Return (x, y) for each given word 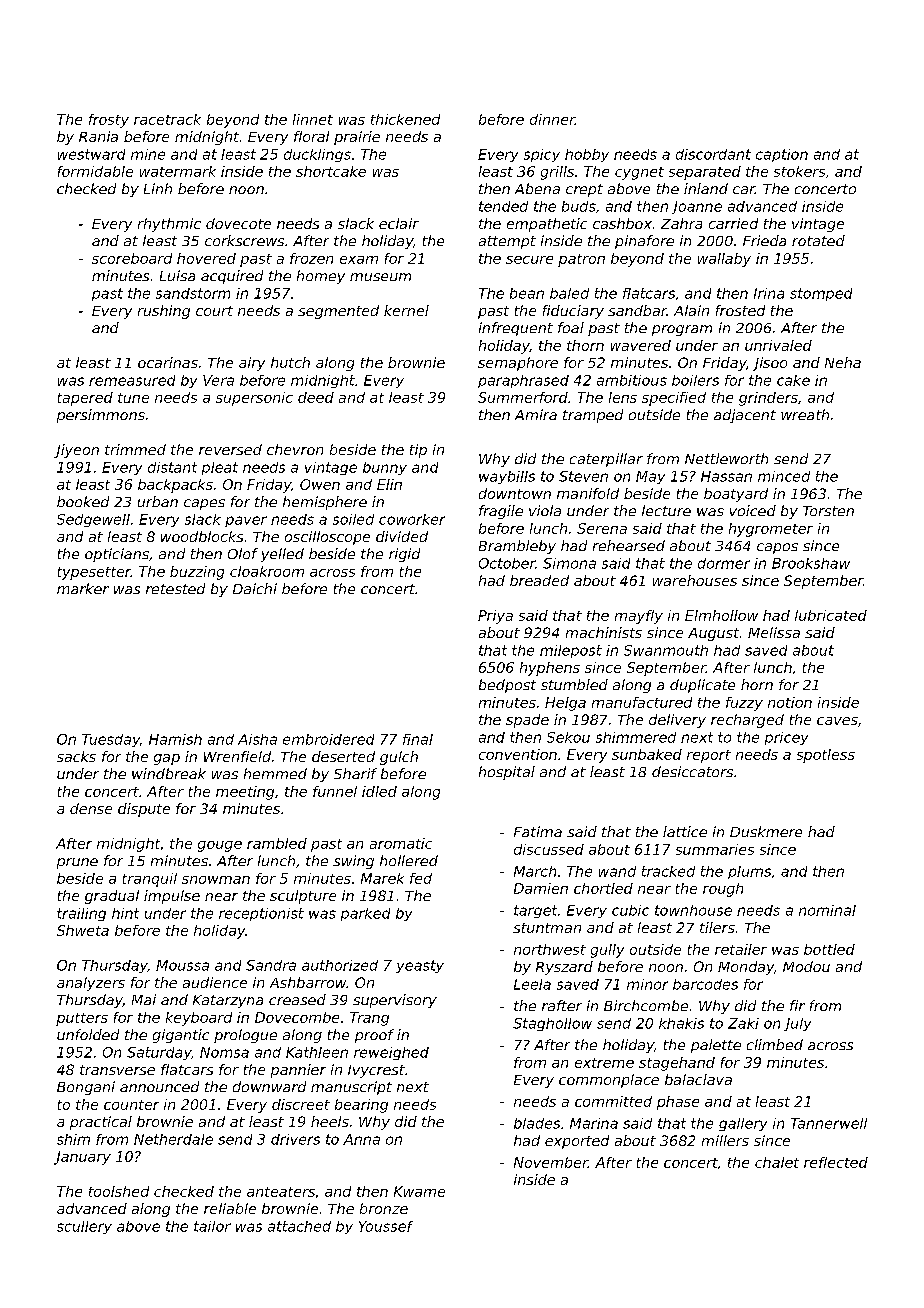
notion (790, 702)
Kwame (419, 1191)
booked (83, 501)
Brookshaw (811, 563)
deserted (343, 756)
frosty (109, 121)
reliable (230, 1208)
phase (678, 1103)
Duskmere (766, 831)
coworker (412, 519)
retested (175, 588)
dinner (552, 119)
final (418, 739)
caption (782, 155)
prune (77, 863)
